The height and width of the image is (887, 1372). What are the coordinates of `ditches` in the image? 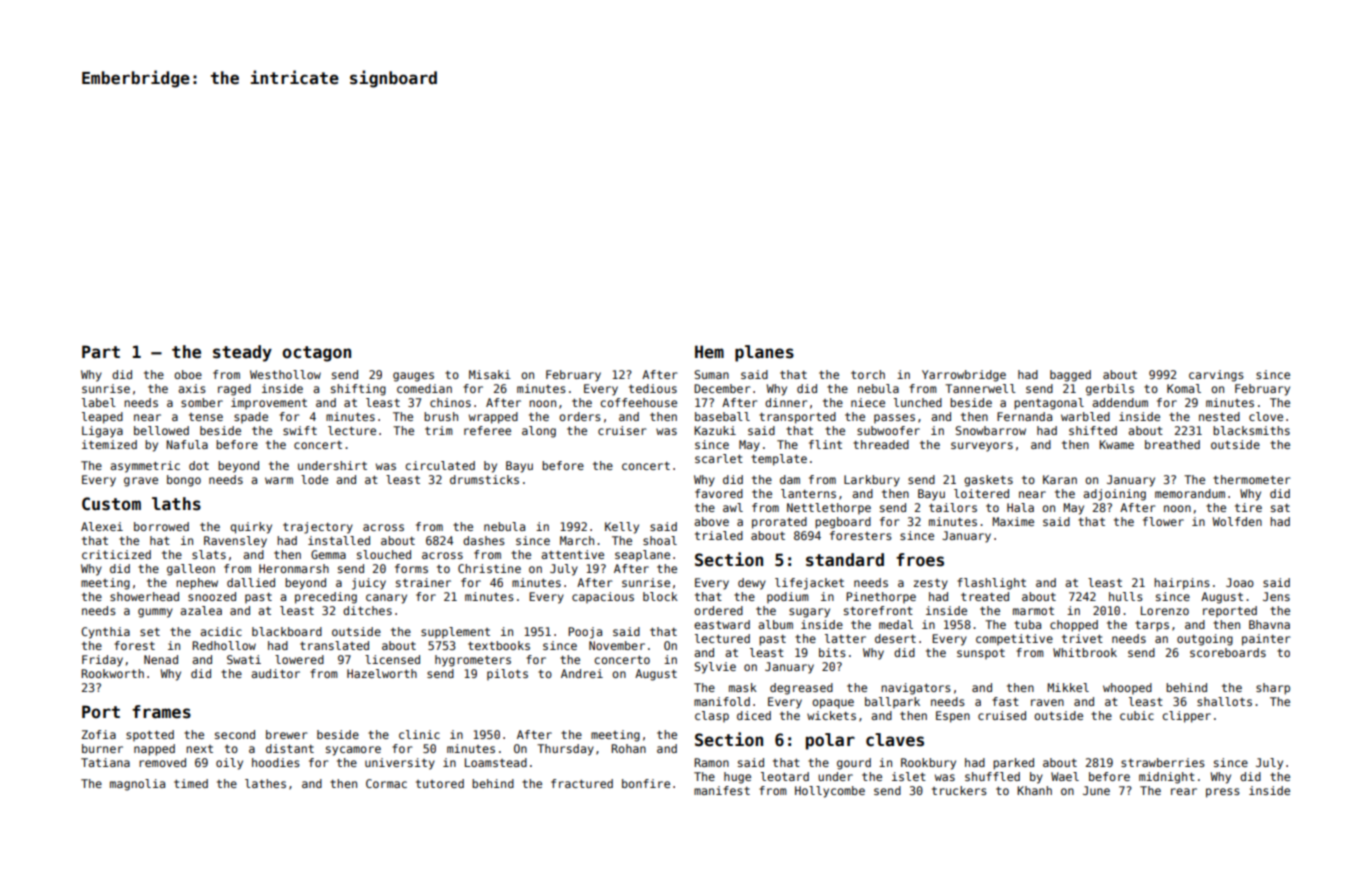 It's located at (367, 610).
